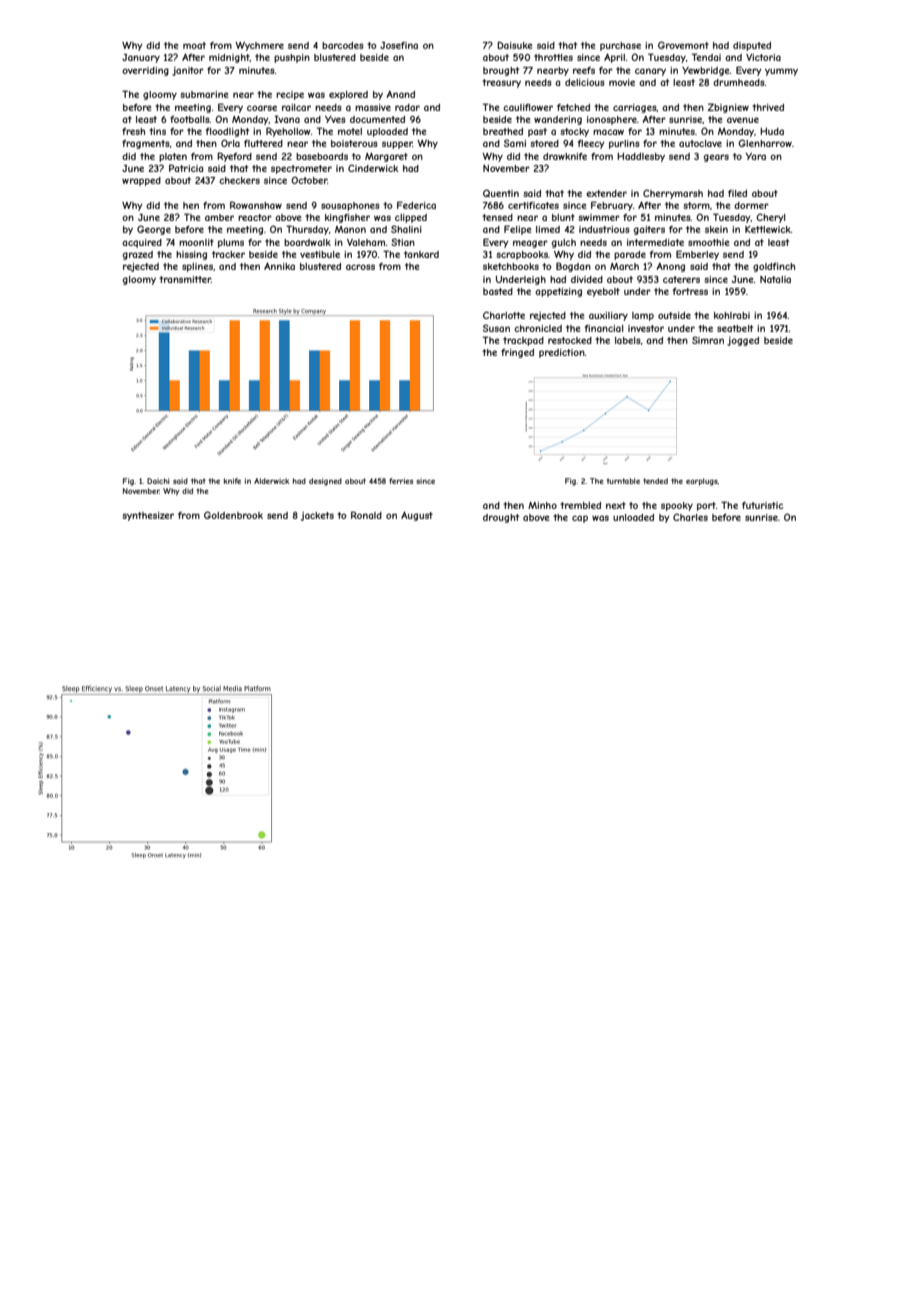 The width and height of the screenshot is (924, 1308). Describe the element at coordinates (259, 46) in the screenshot. I see `Wychmere` at that location.
